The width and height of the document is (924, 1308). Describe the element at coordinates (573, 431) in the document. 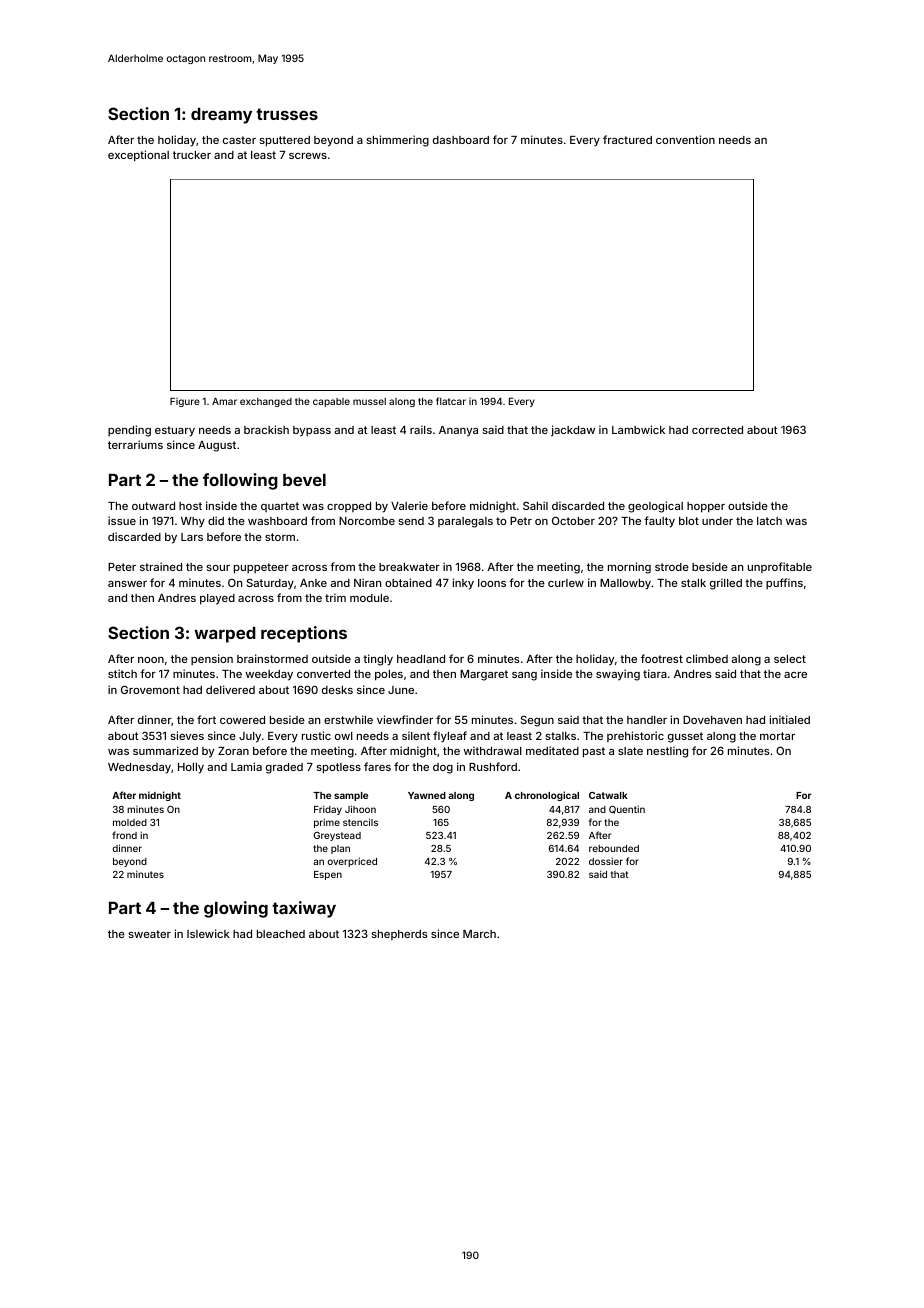

I see `jackdaw` at that location.
